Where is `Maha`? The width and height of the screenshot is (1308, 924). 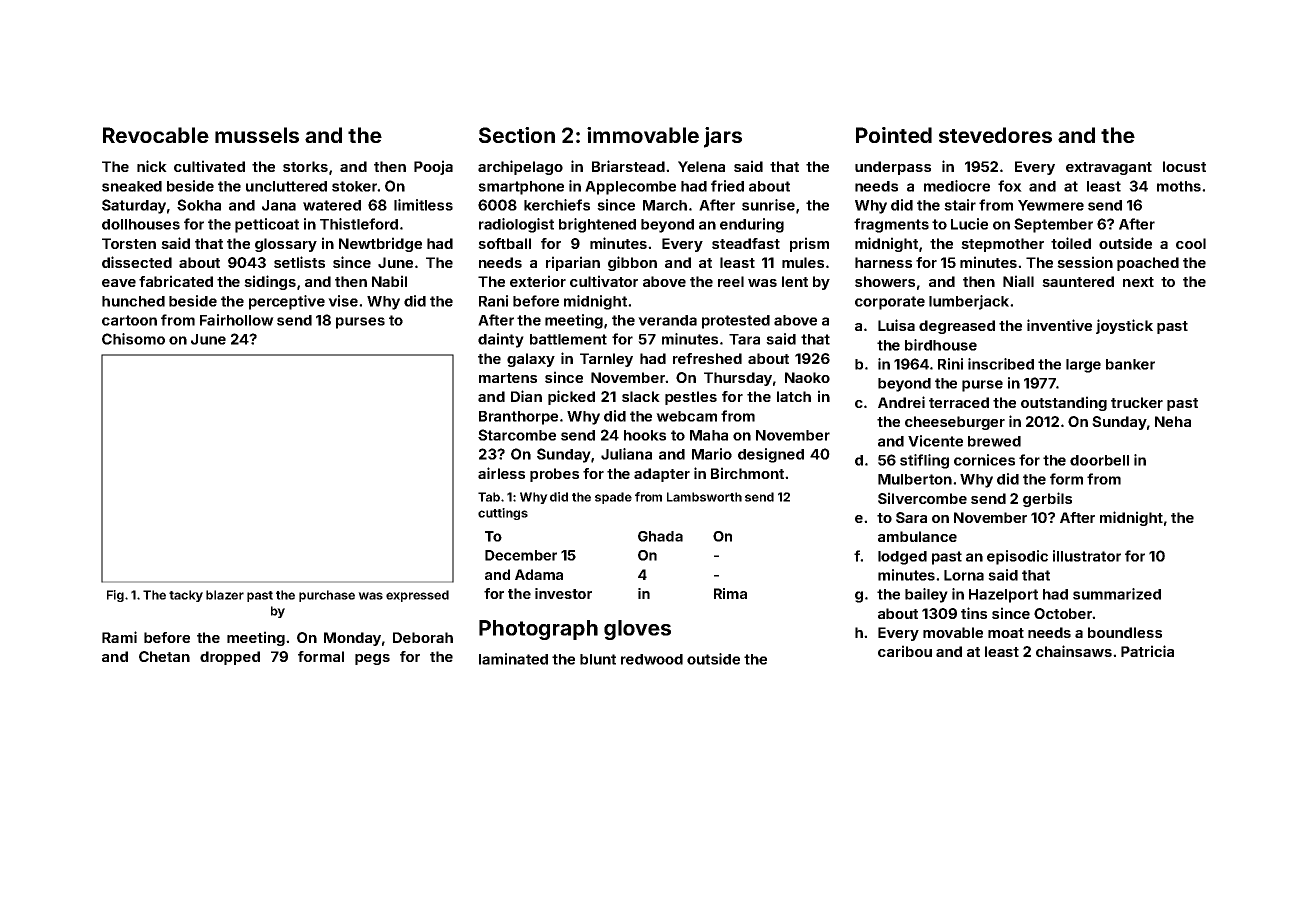
Maha is located at coordinates (709, 435).
